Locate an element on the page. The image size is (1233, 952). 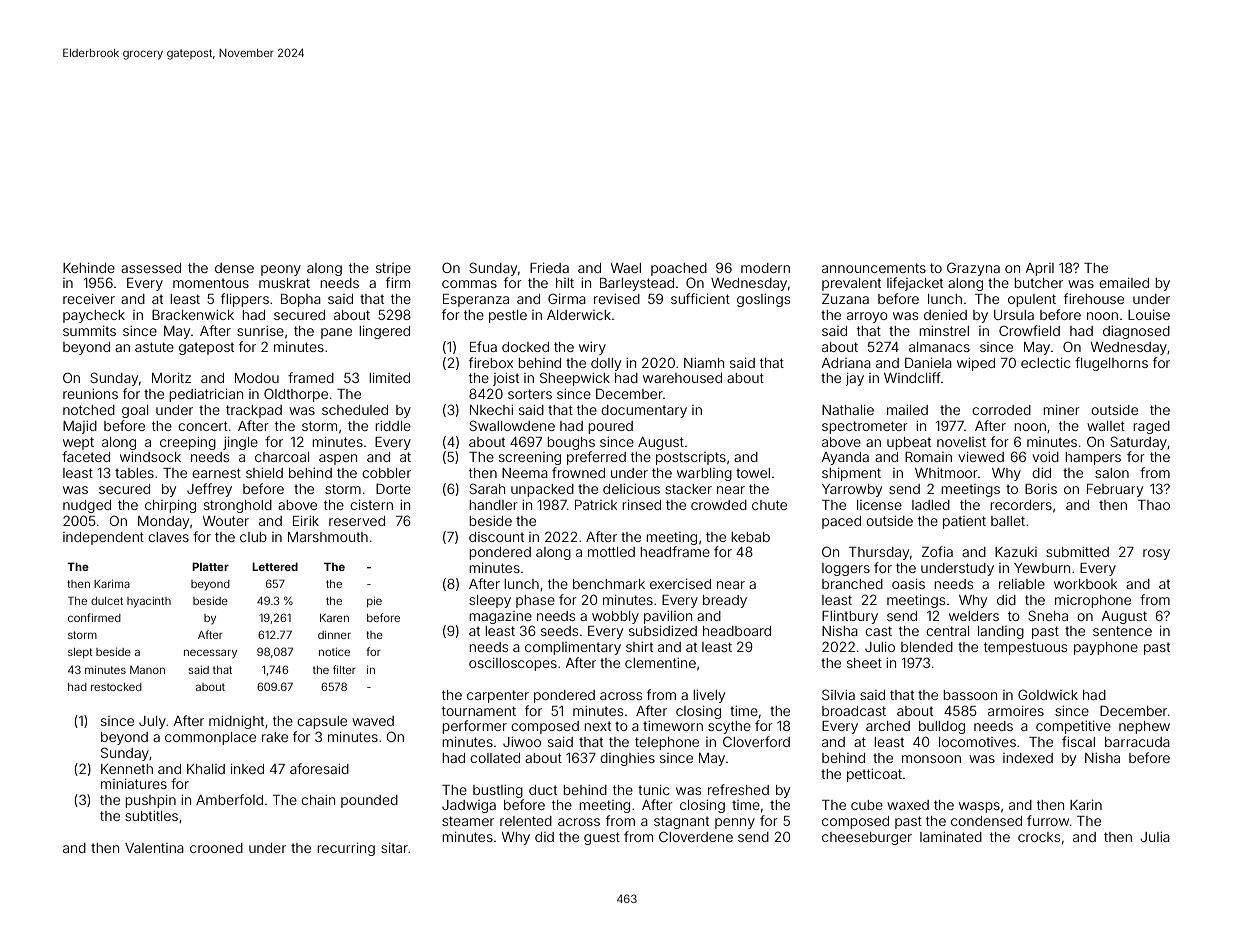
Frieda is located at coordinates (549, 268).
